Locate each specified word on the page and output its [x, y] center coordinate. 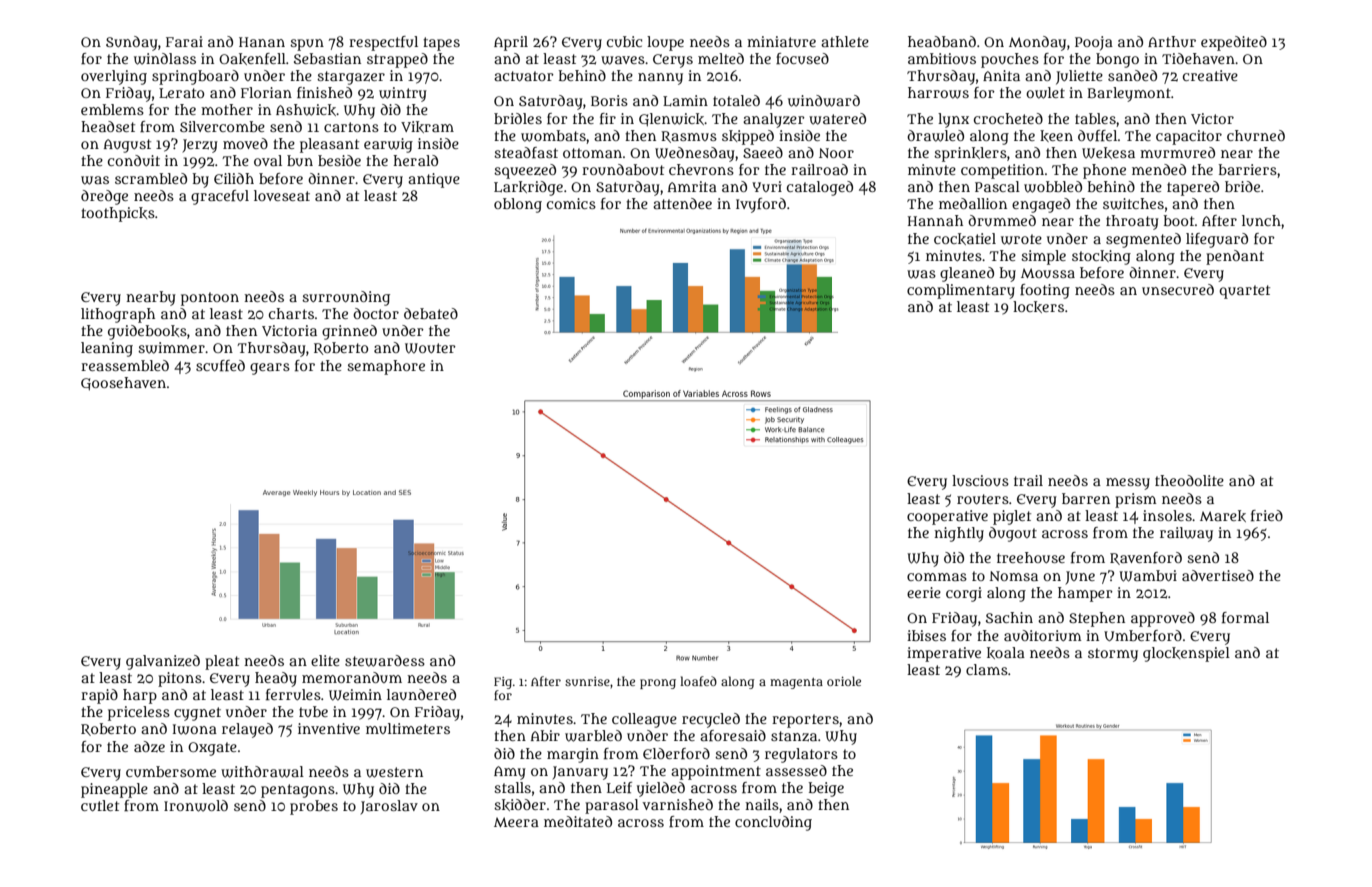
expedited [1234, 43]
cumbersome [171, 771]
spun [307, 45]
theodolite [1189, 480]
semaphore [386, 367]
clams [987, 669]
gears [270, 369]
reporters [805, 721]
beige [826, 789]
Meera [516, 822]
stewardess [385, 661]
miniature [781, 41]
